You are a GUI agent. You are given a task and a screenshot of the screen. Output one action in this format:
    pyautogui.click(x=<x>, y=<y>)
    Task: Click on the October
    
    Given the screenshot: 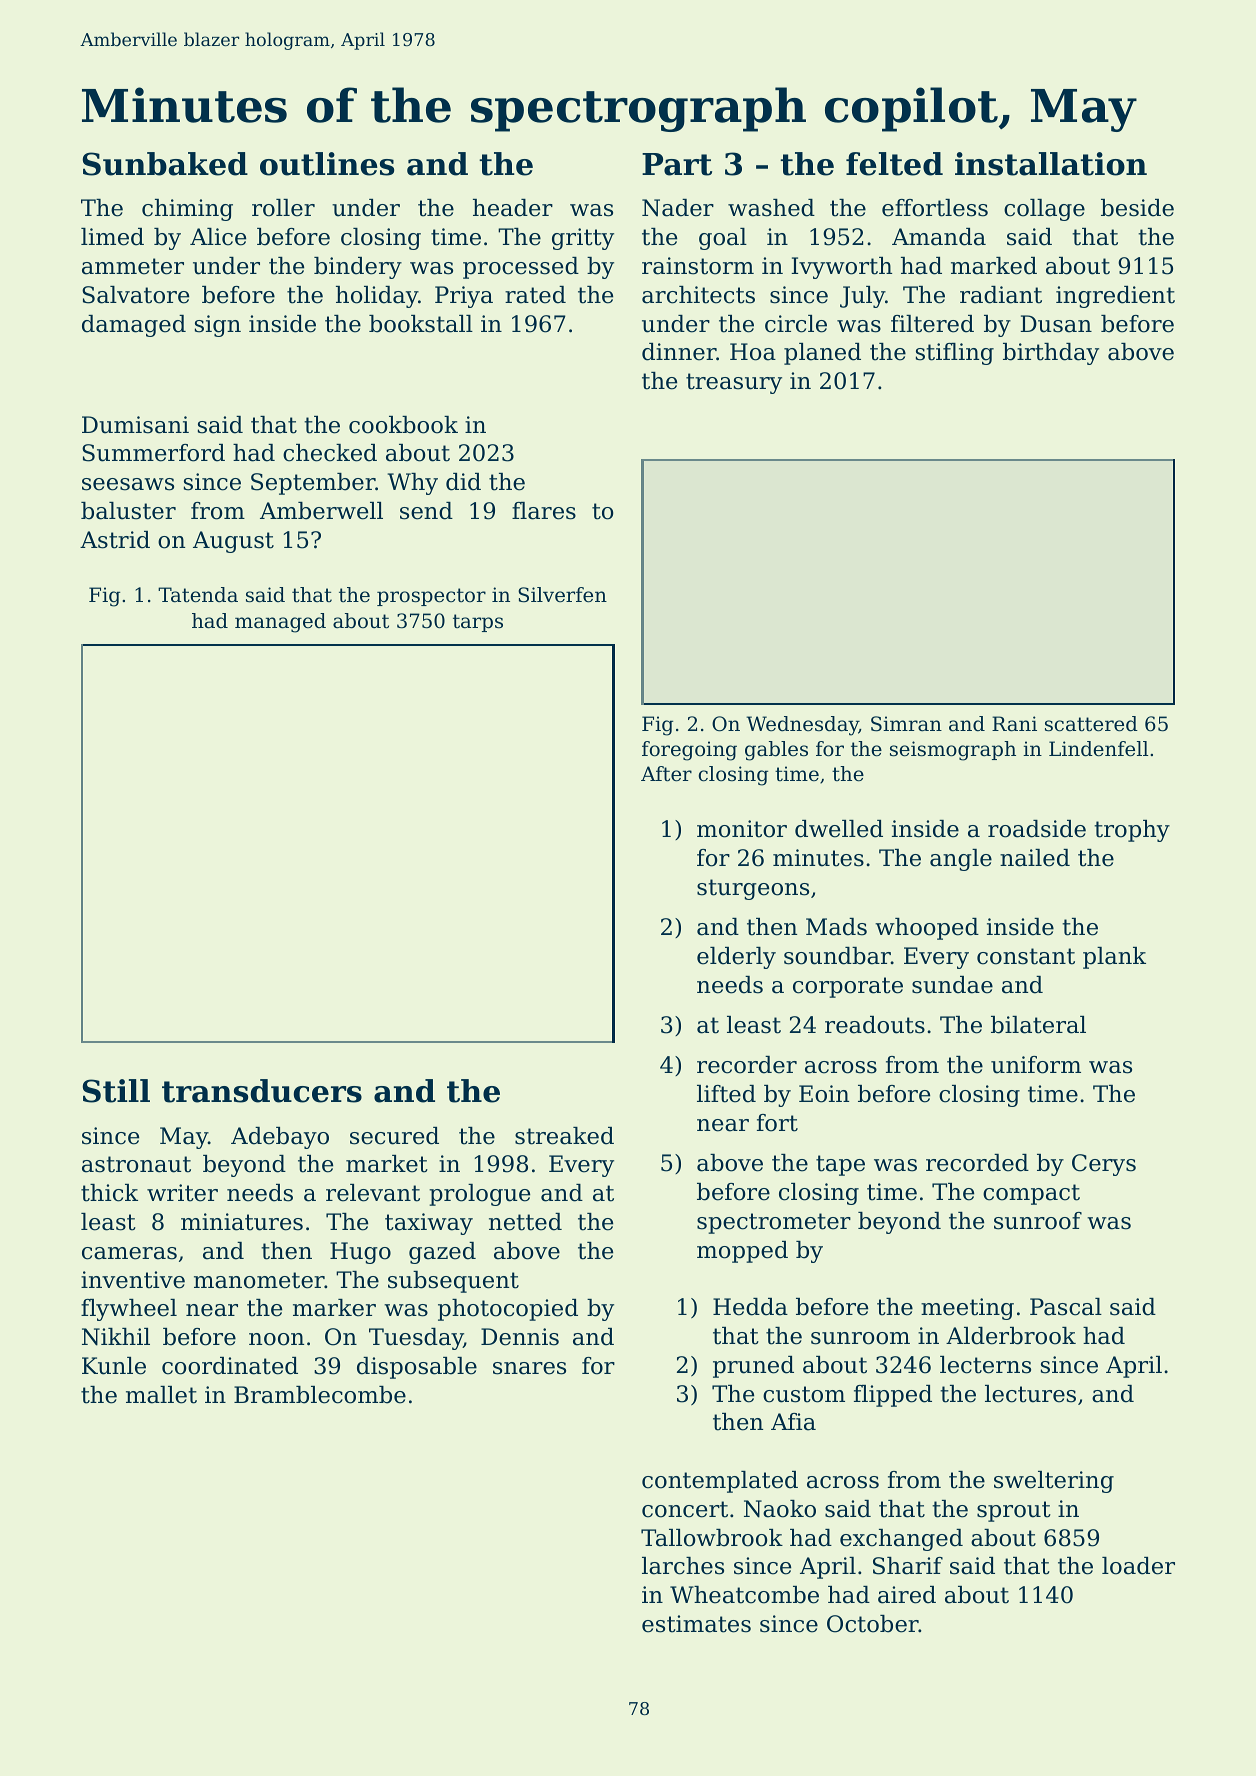 What is the action you would take?
    pyautogui.click(x=873, y=1624)
